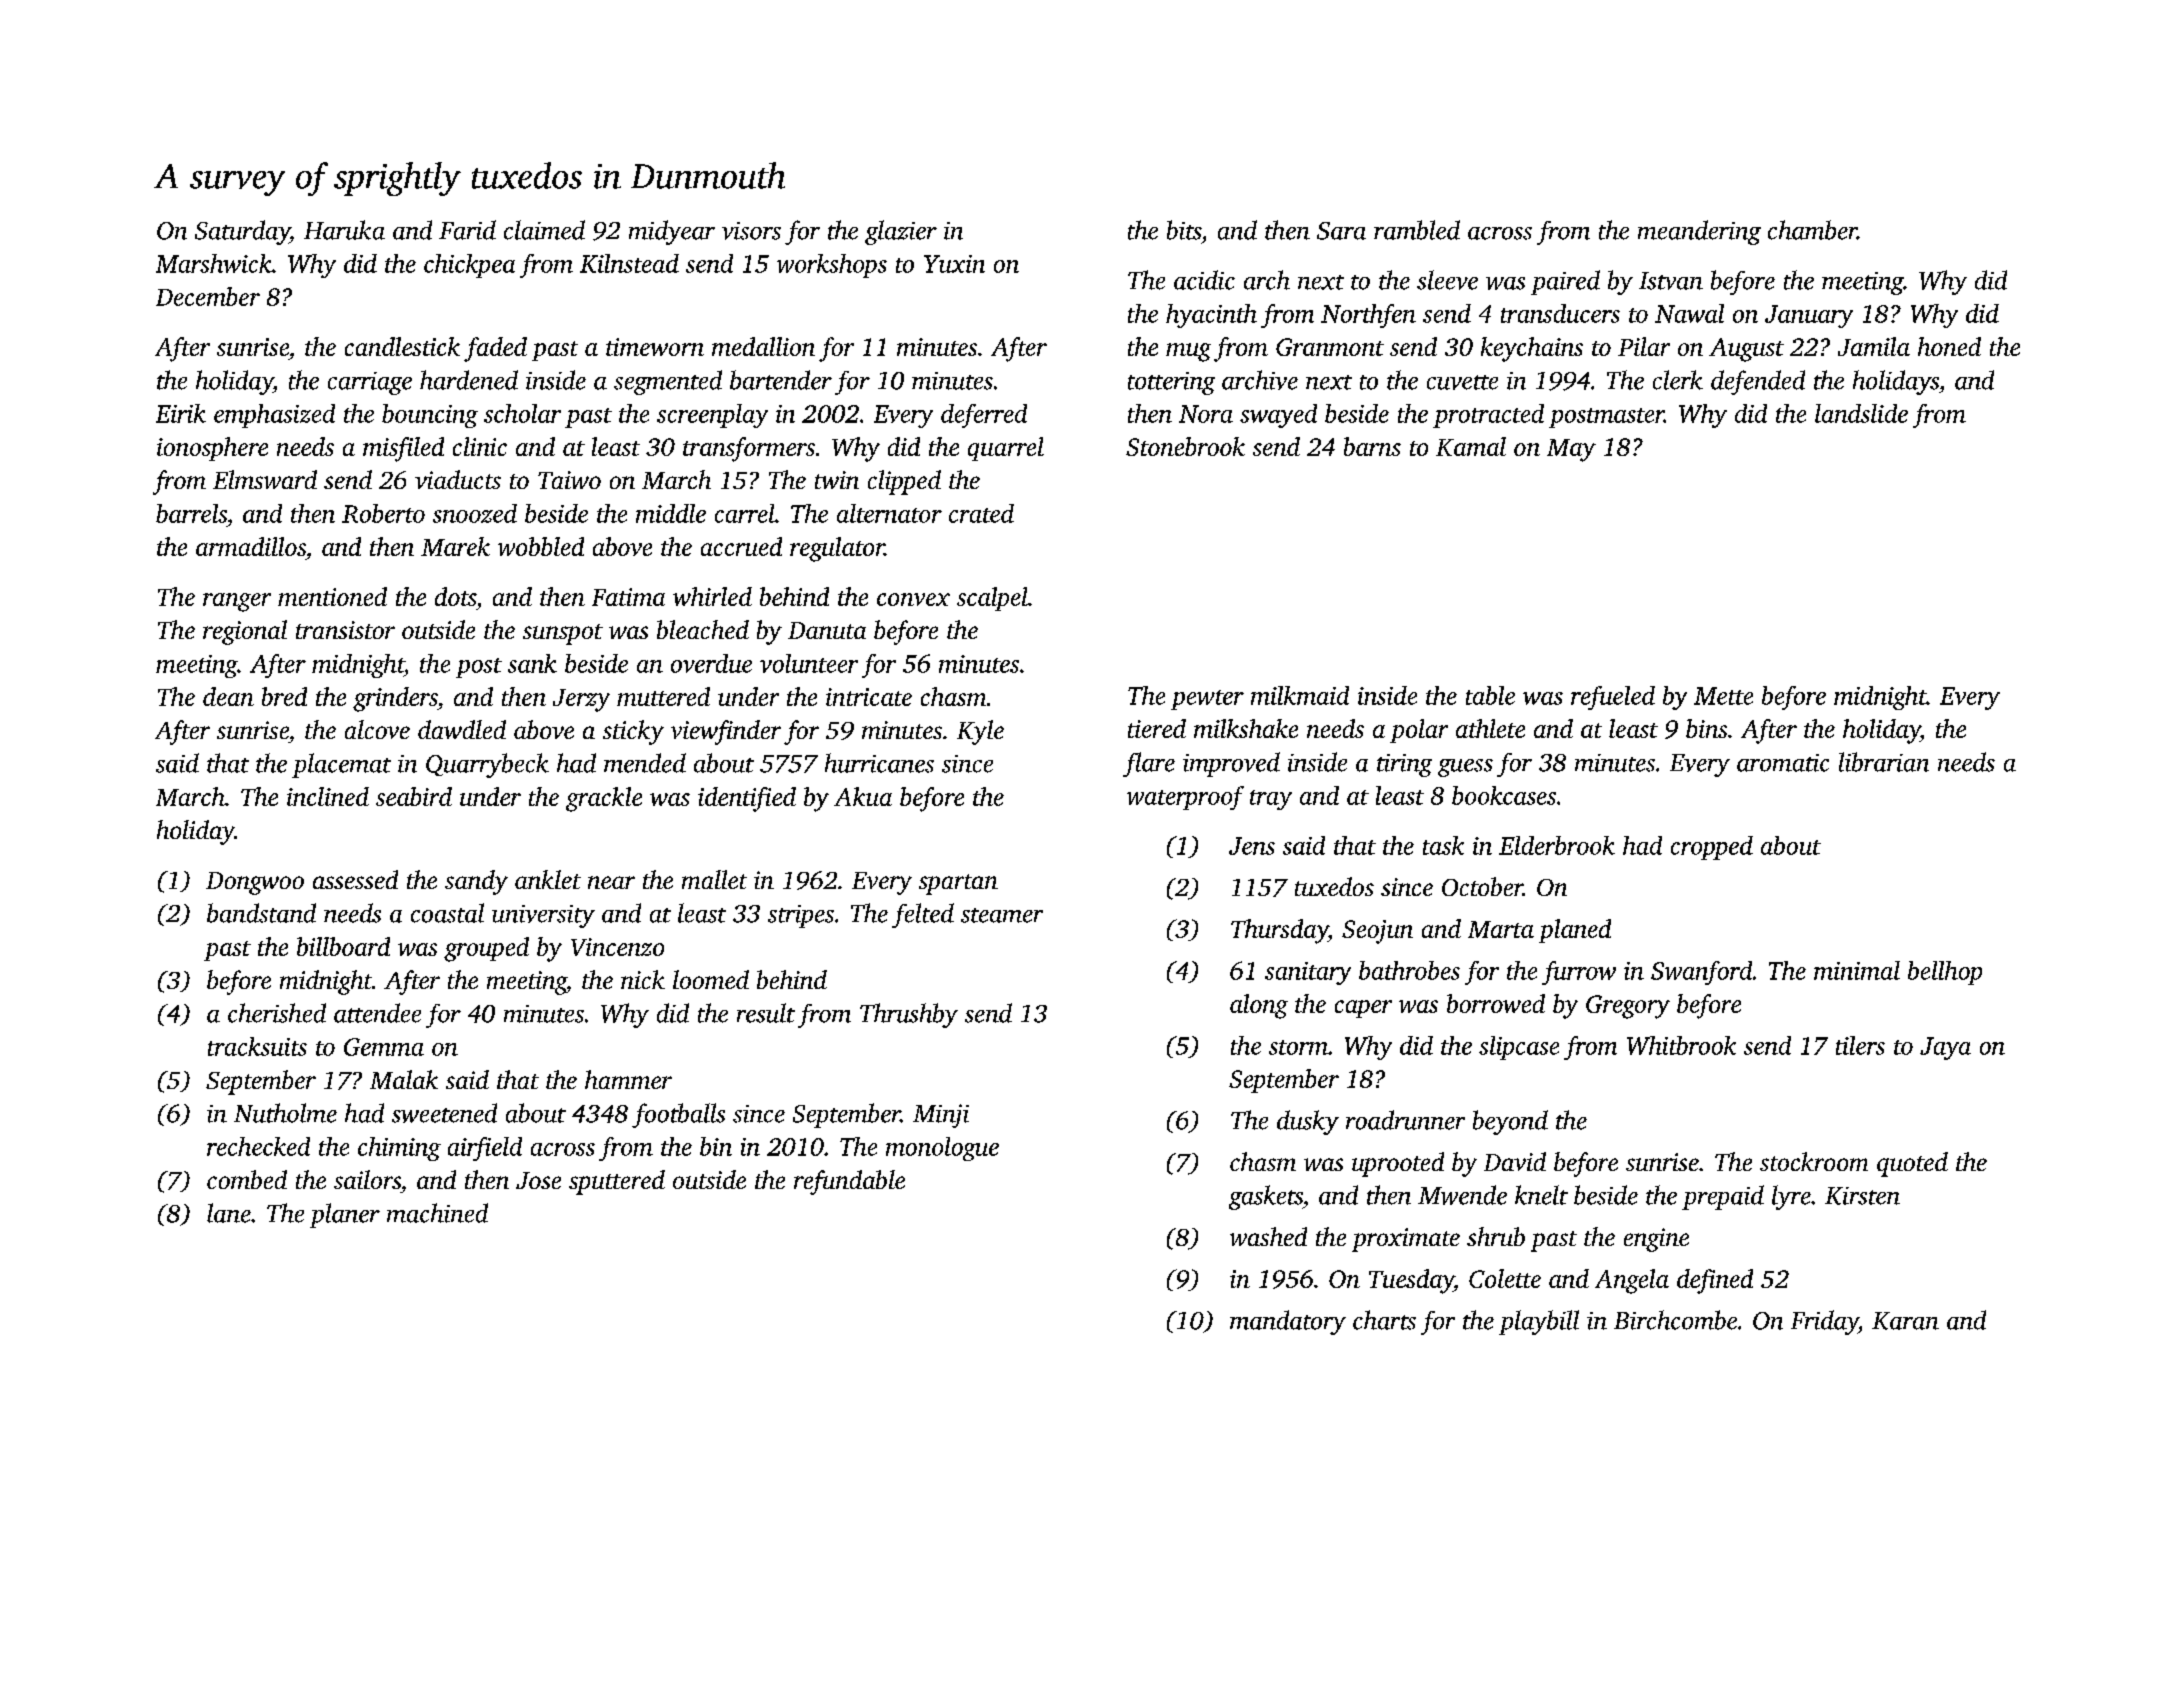 This image has width=2178, height=1683. I want to click on machined, so click(437, 1213).
